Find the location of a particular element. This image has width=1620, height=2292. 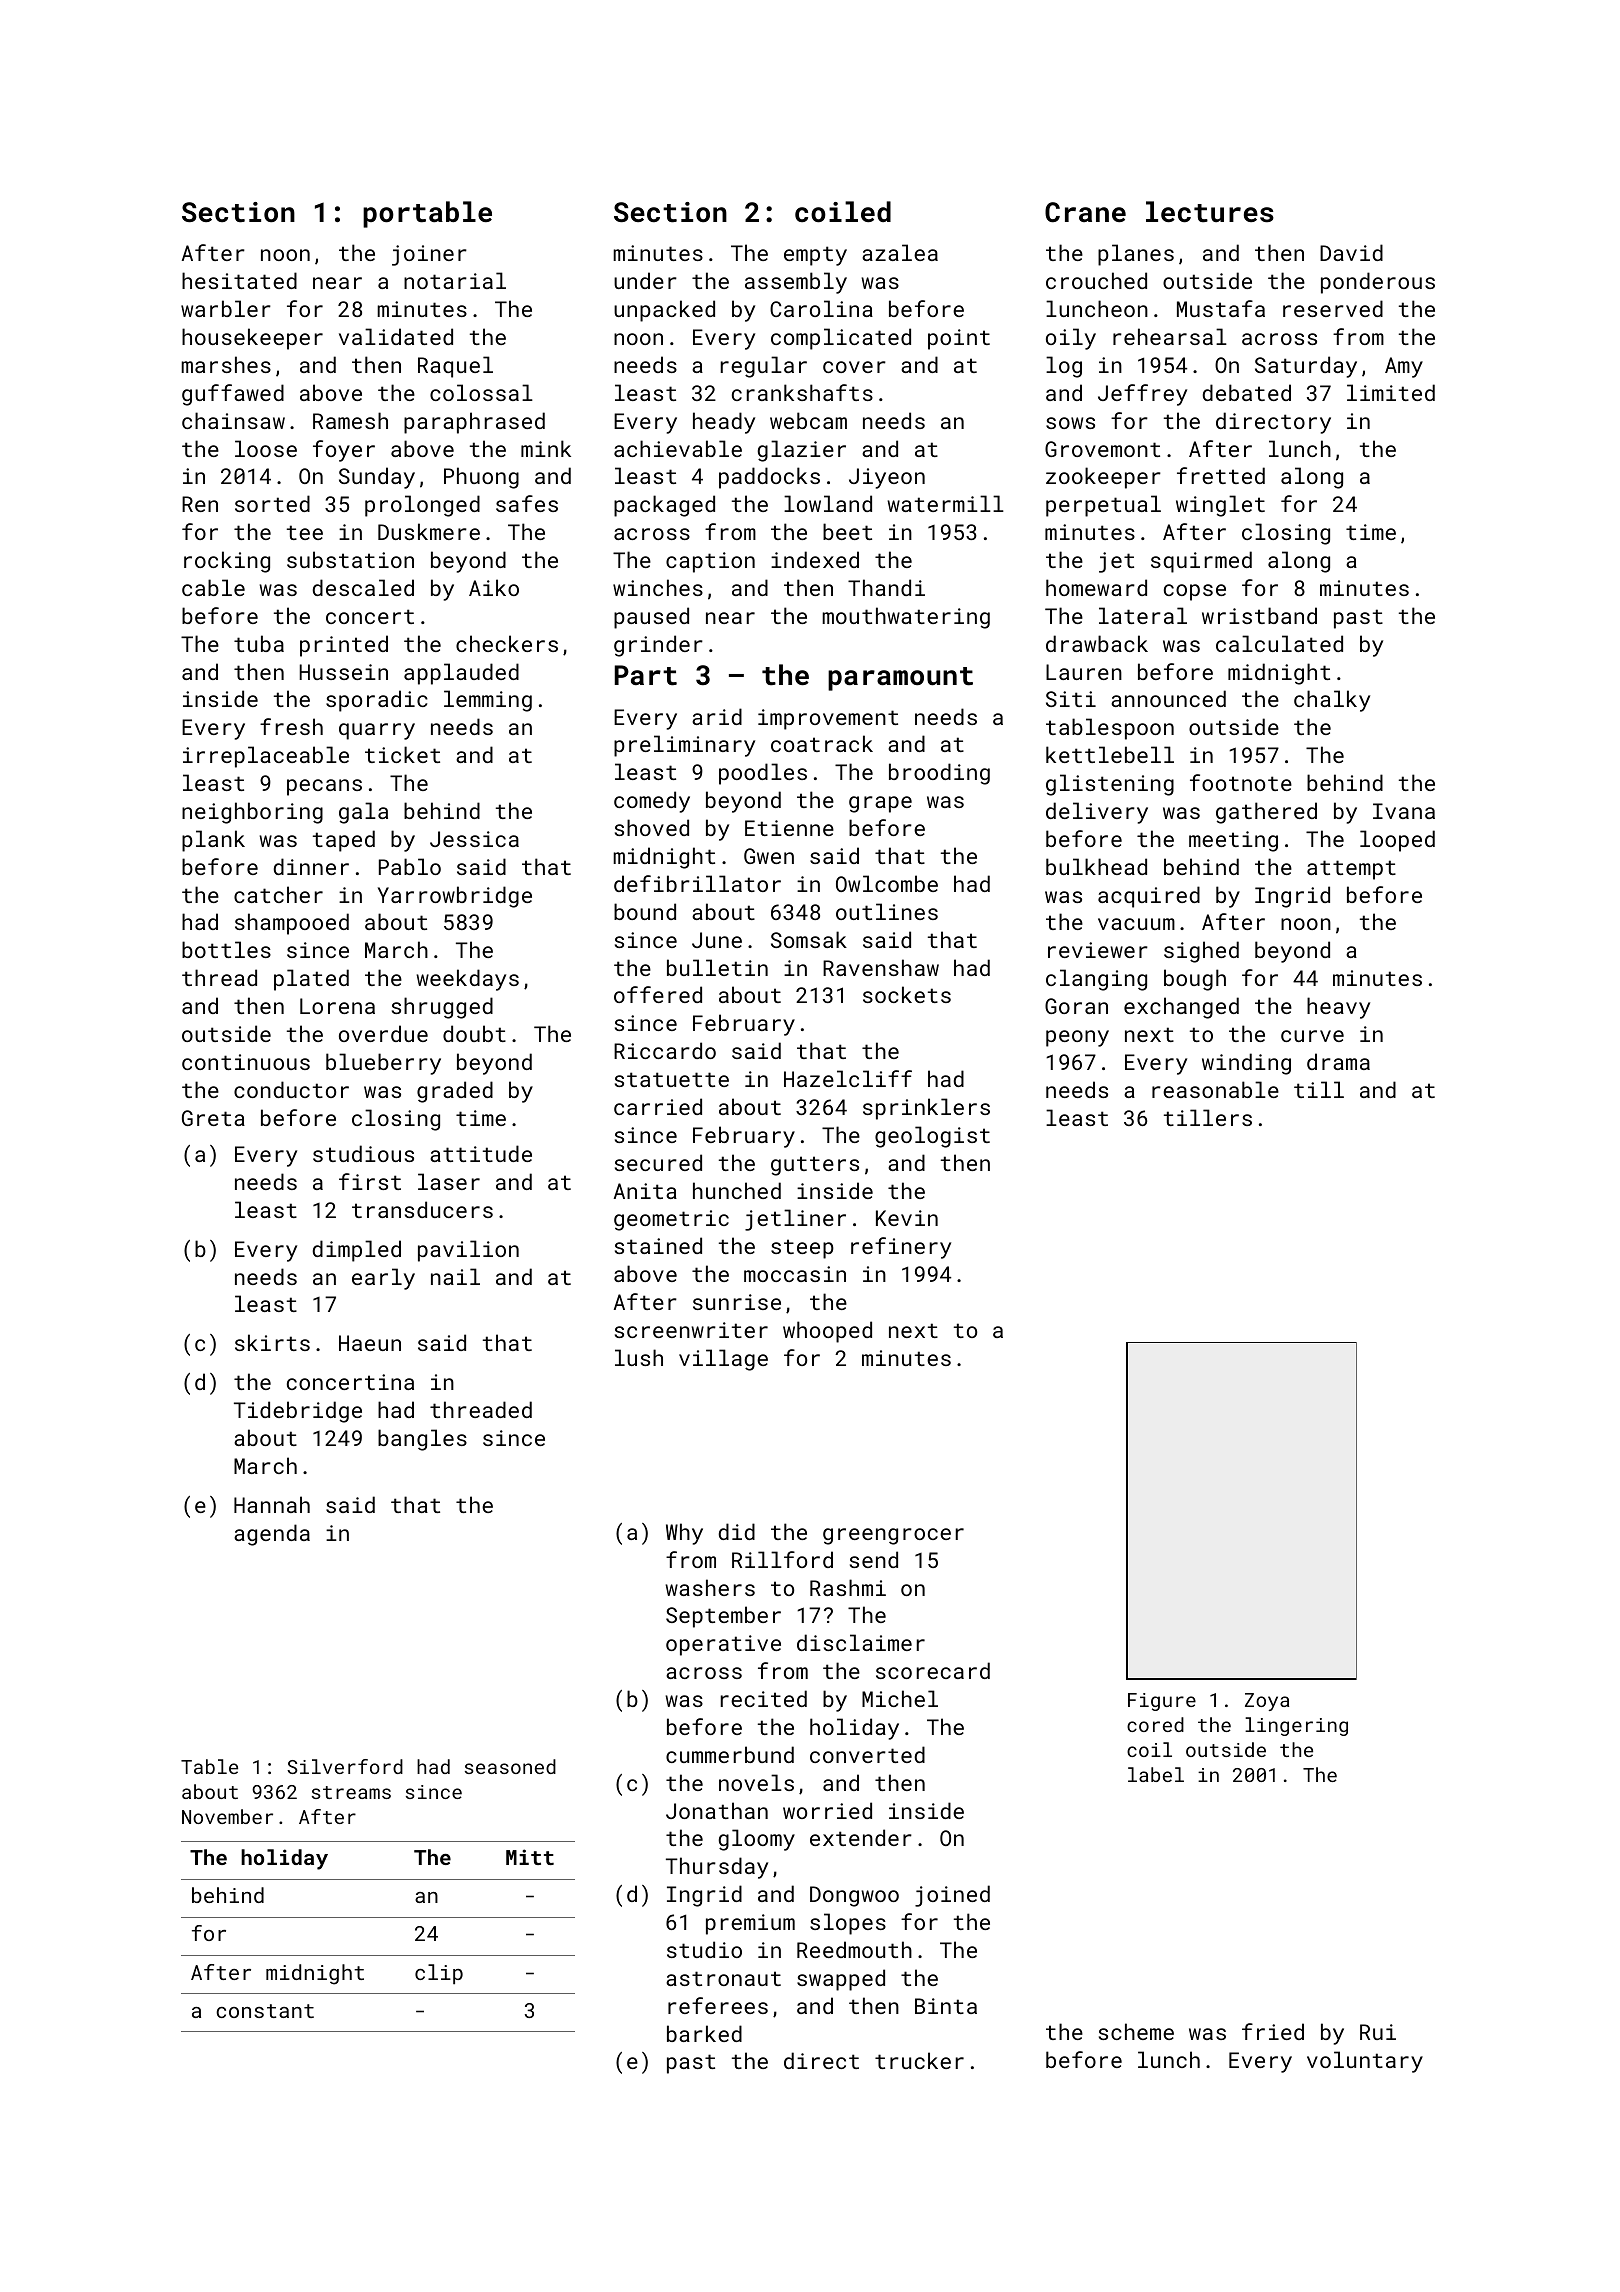

clip is located at coordinates (439, 1974).
